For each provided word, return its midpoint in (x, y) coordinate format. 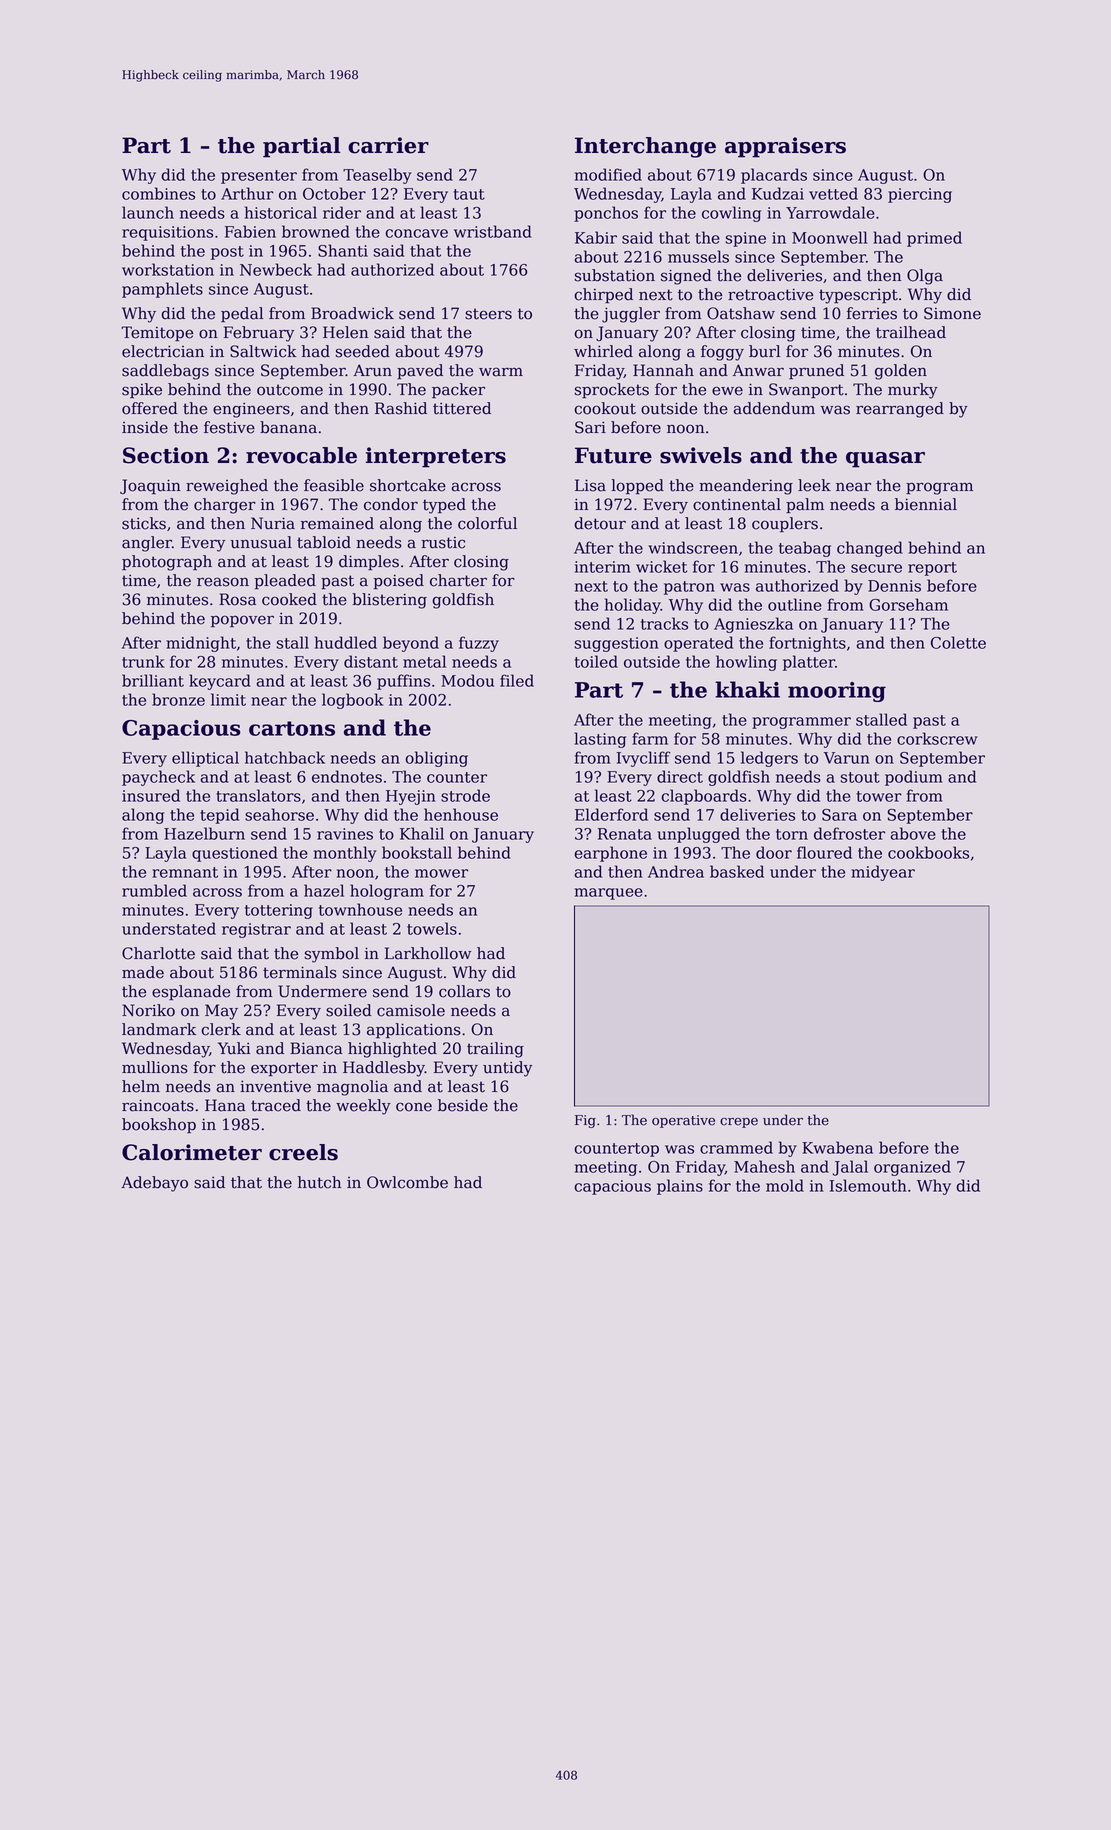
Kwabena (837, 1147)
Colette (958, 642)
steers (488, 314)
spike (142, 391)
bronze (178, 699)
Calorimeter (192, 1152)
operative (683, 1121)
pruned (816, 372)
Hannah (663, 370)
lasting (600, 740)
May (221, 1012)
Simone (952, 313)
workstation (168, 269)
